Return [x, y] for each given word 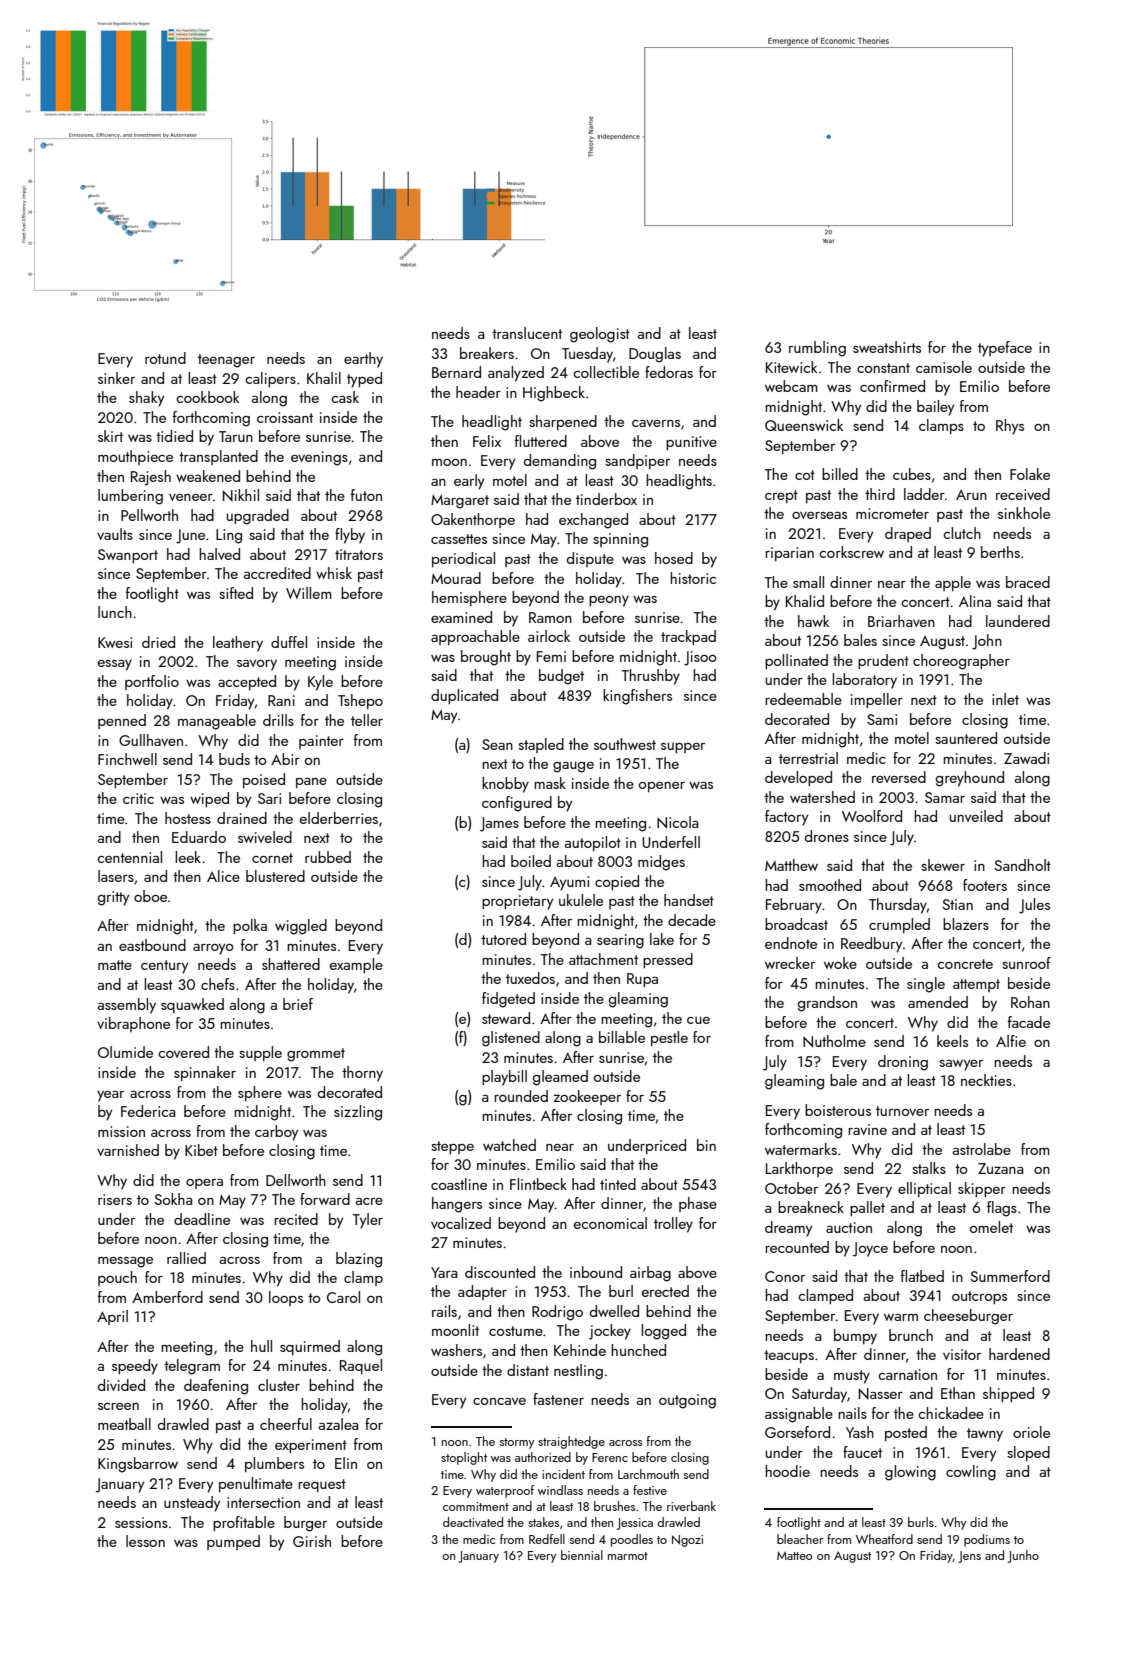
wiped [209, 799]
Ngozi [687, 1541]
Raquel [361, 1366]
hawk [813, 621]
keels [952, 1041]
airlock [549, 636]
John [987, 642]
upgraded [257, 517]
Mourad [456, 578]
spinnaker [205, 1073]
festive [650, 1490]
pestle [669, 1038]
